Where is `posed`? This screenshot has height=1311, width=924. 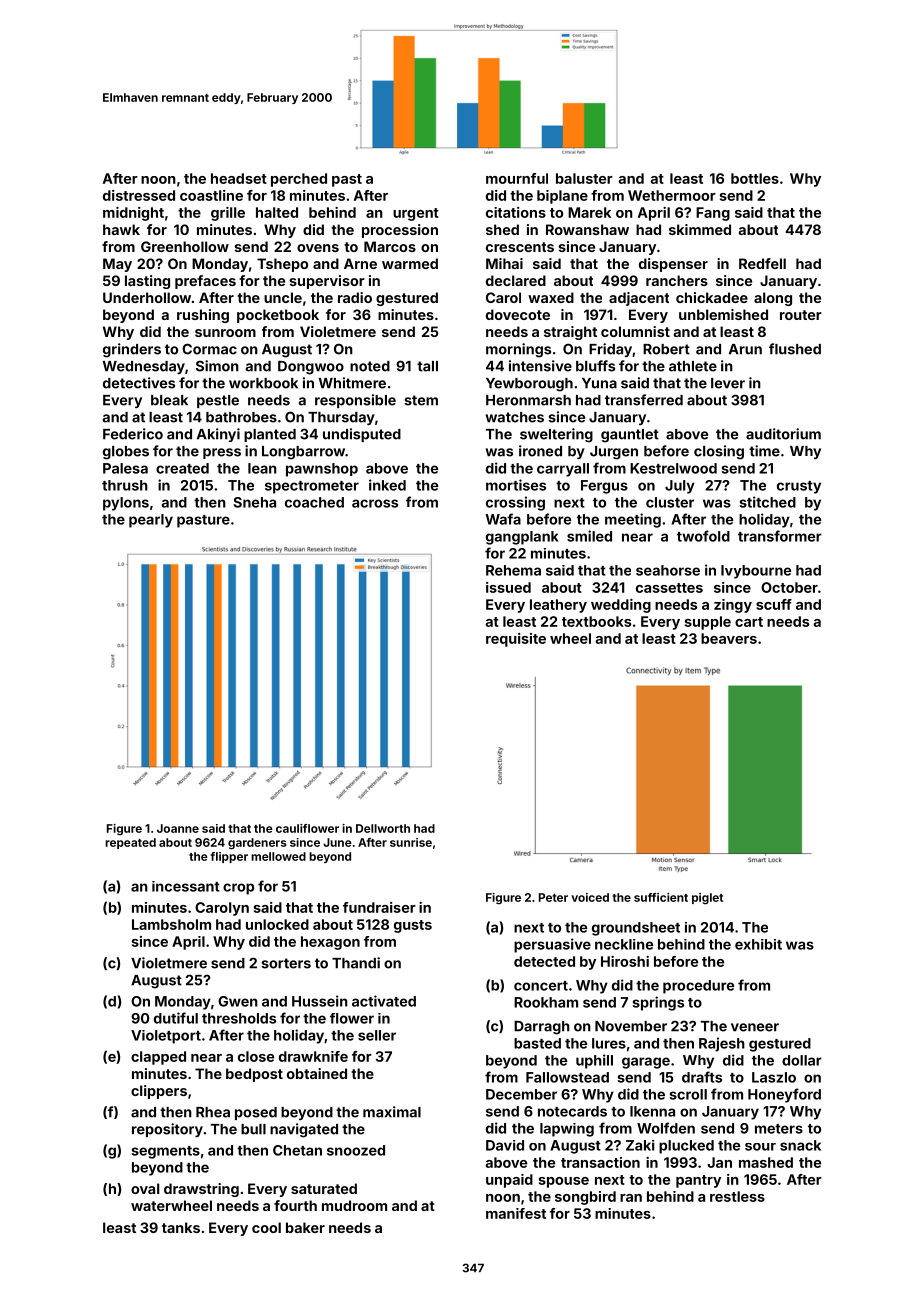 posed is located at coordinates (256, 1113).
